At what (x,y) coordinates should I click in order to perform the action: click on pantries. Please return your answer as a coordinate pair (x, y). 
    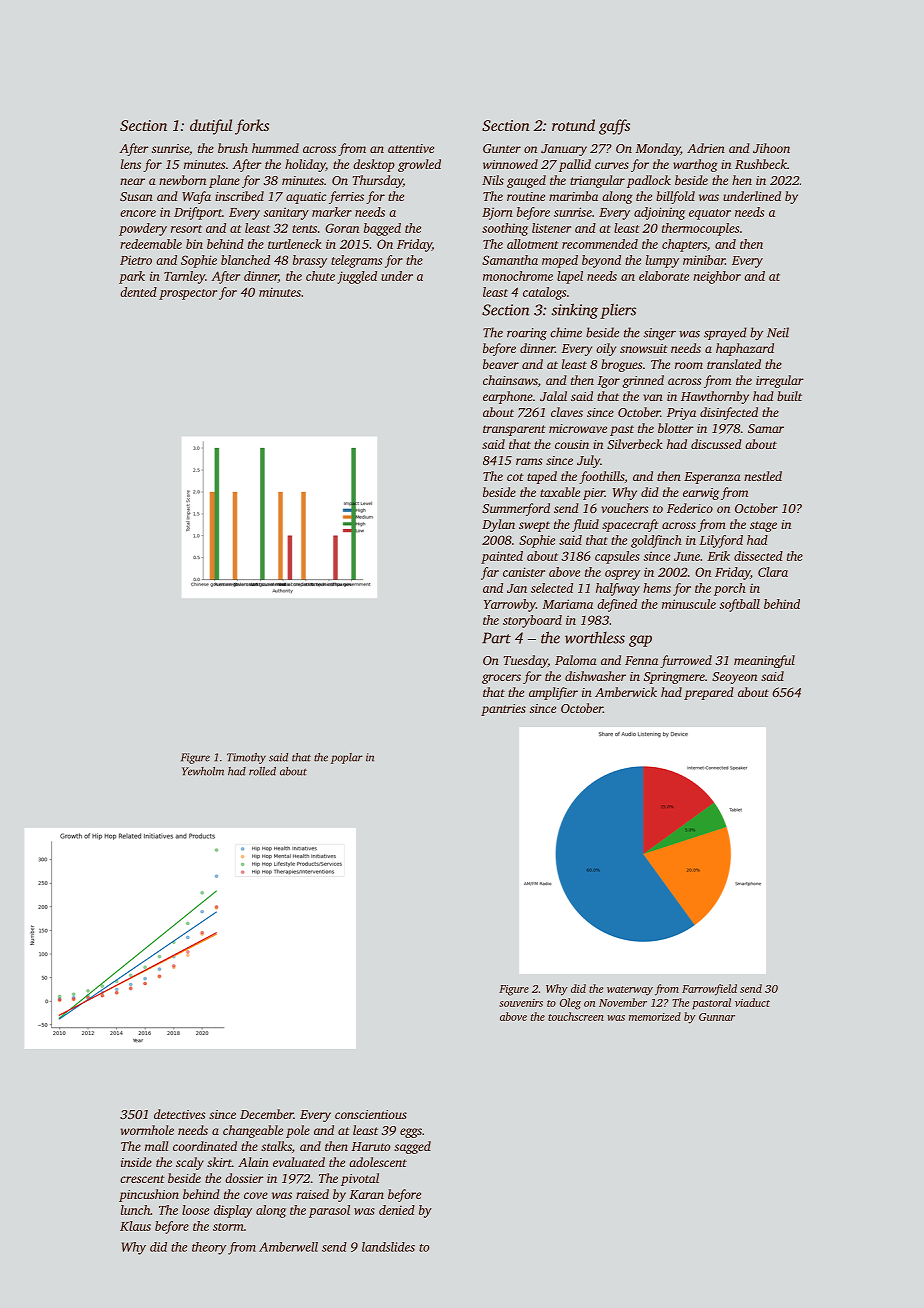
    Looking at the image, I should click on (503, 710).
